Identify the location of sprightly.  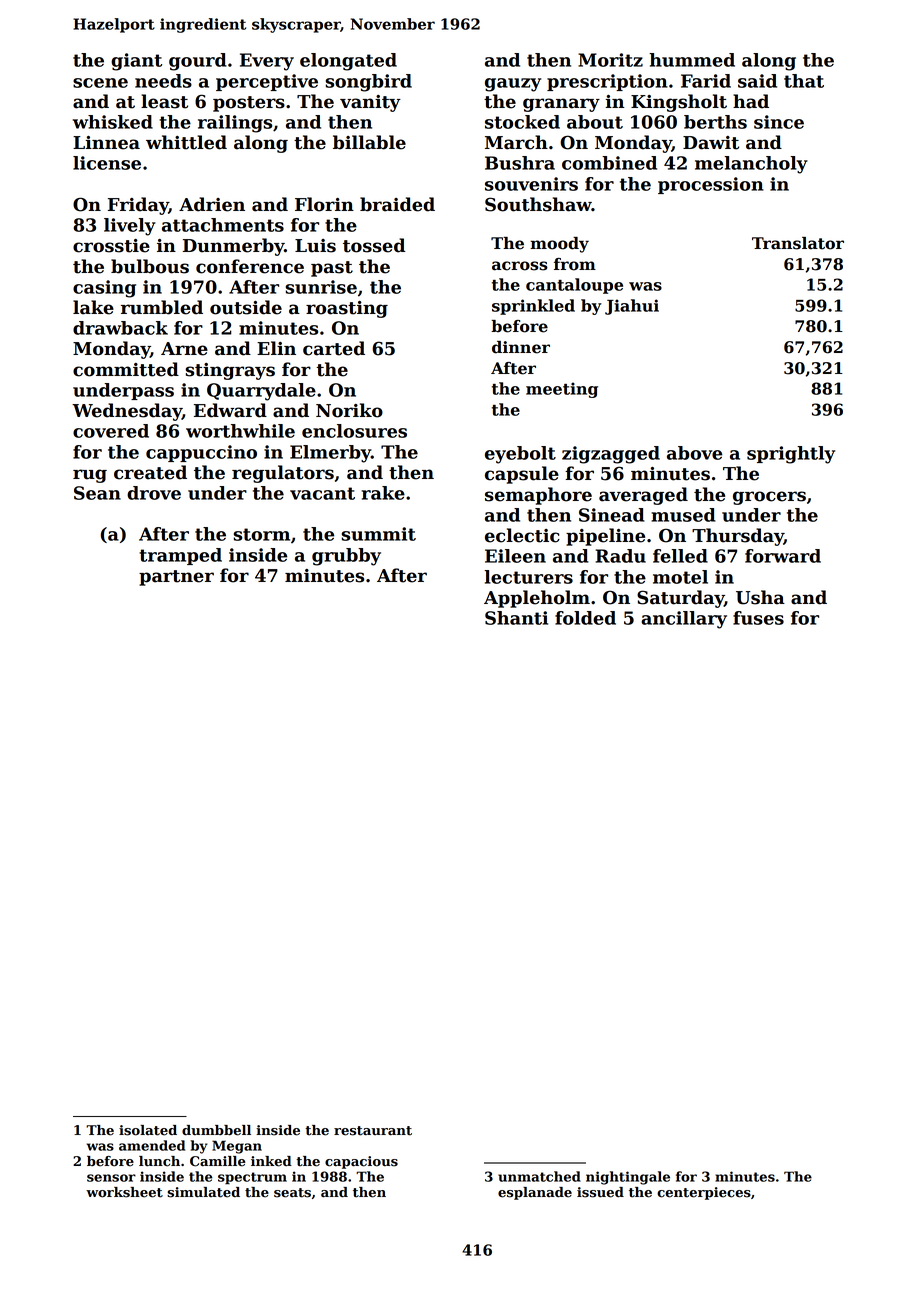
(791, 455).
